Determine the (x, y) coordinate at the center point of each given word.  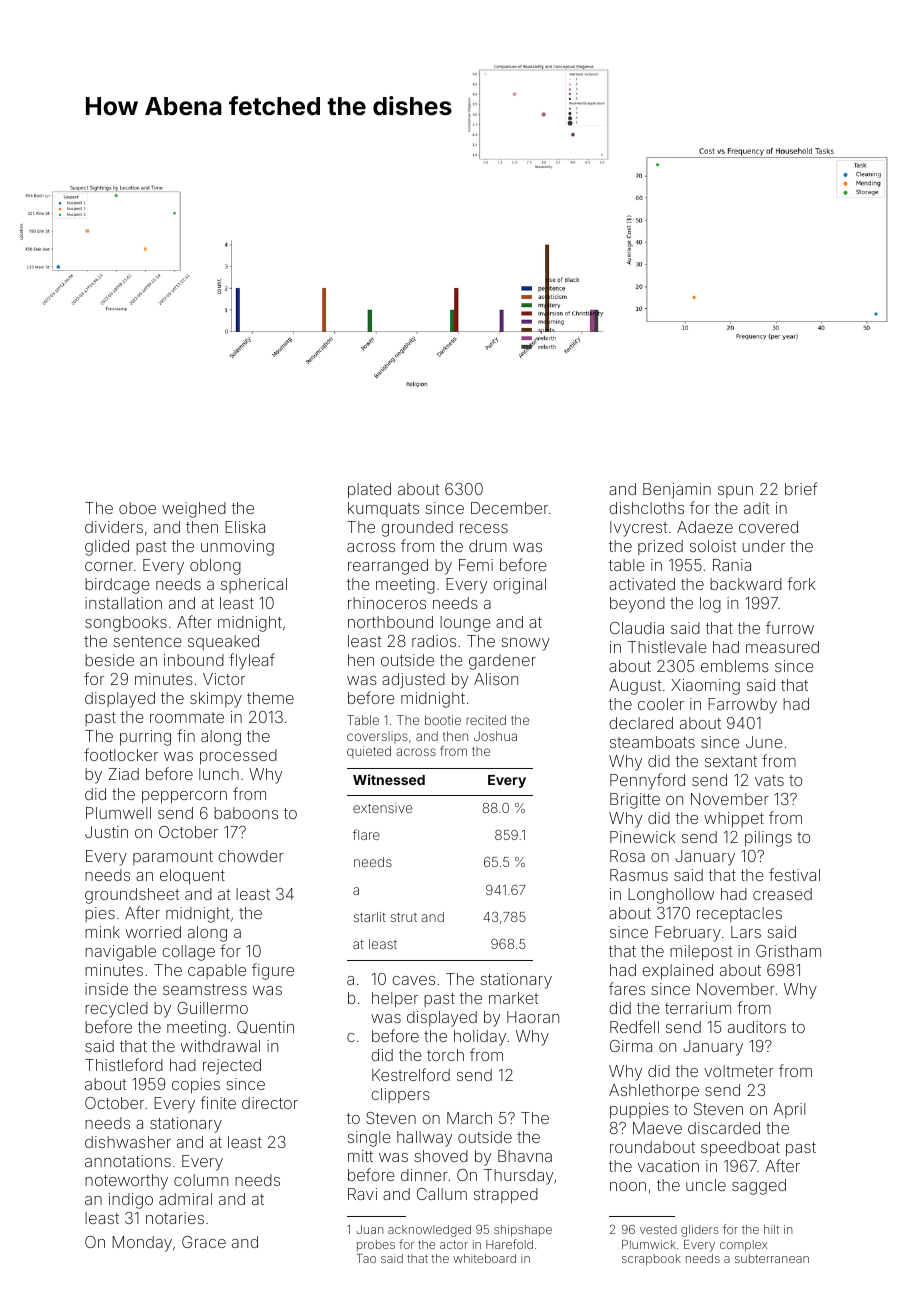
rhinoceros (387, 603)
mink (102, 932)
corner (109, 566)
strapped (506, 1196)
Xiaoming (705, 687)
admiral (185, 1199)
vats (769, 780)
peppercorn (184, 797)
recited (486, 720)
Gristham (788, 951)
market (513, 998)
